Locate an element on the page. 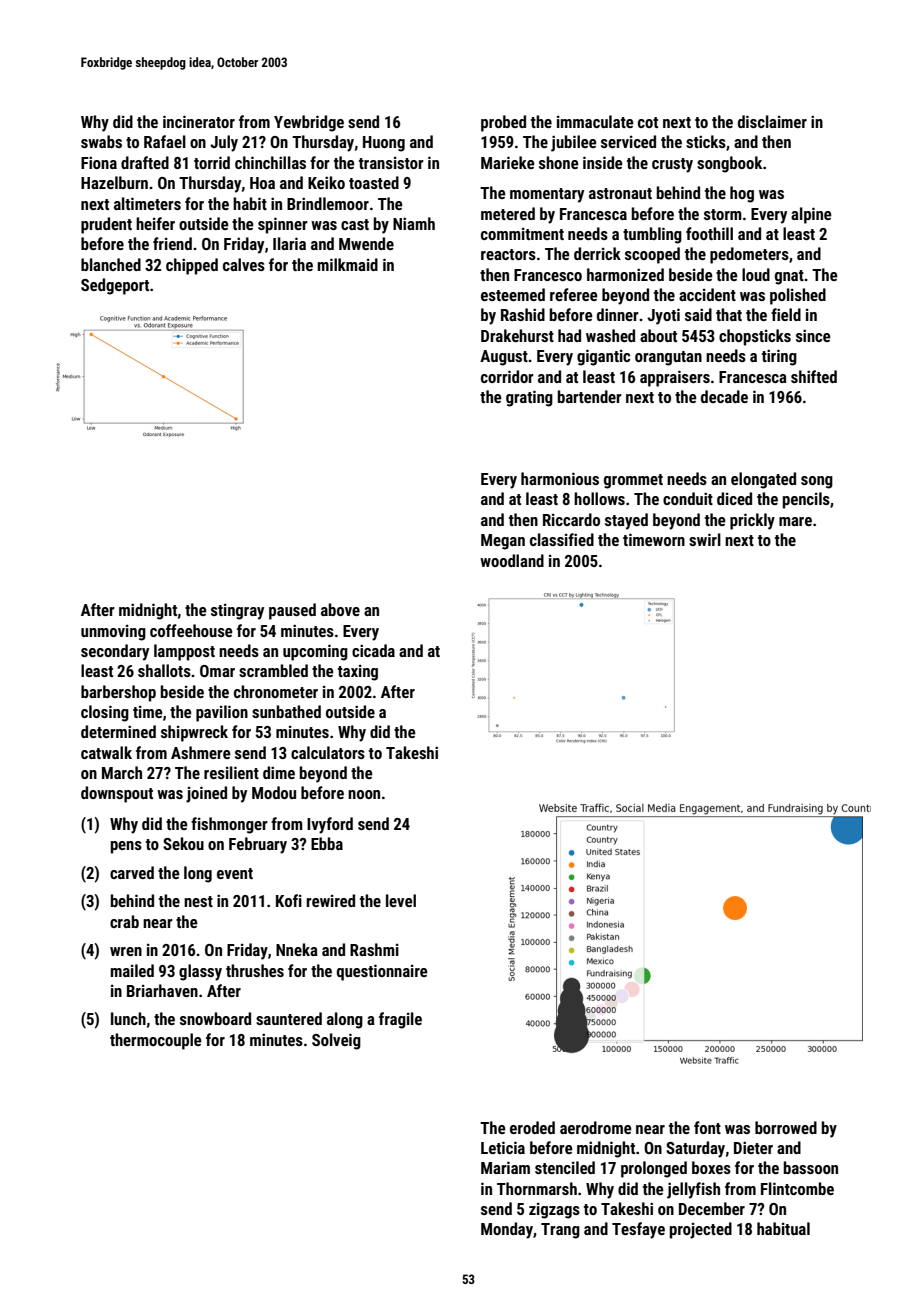 The height and width of the document is (1314, 924). disclaimer is located at coordinates (772, 121).
